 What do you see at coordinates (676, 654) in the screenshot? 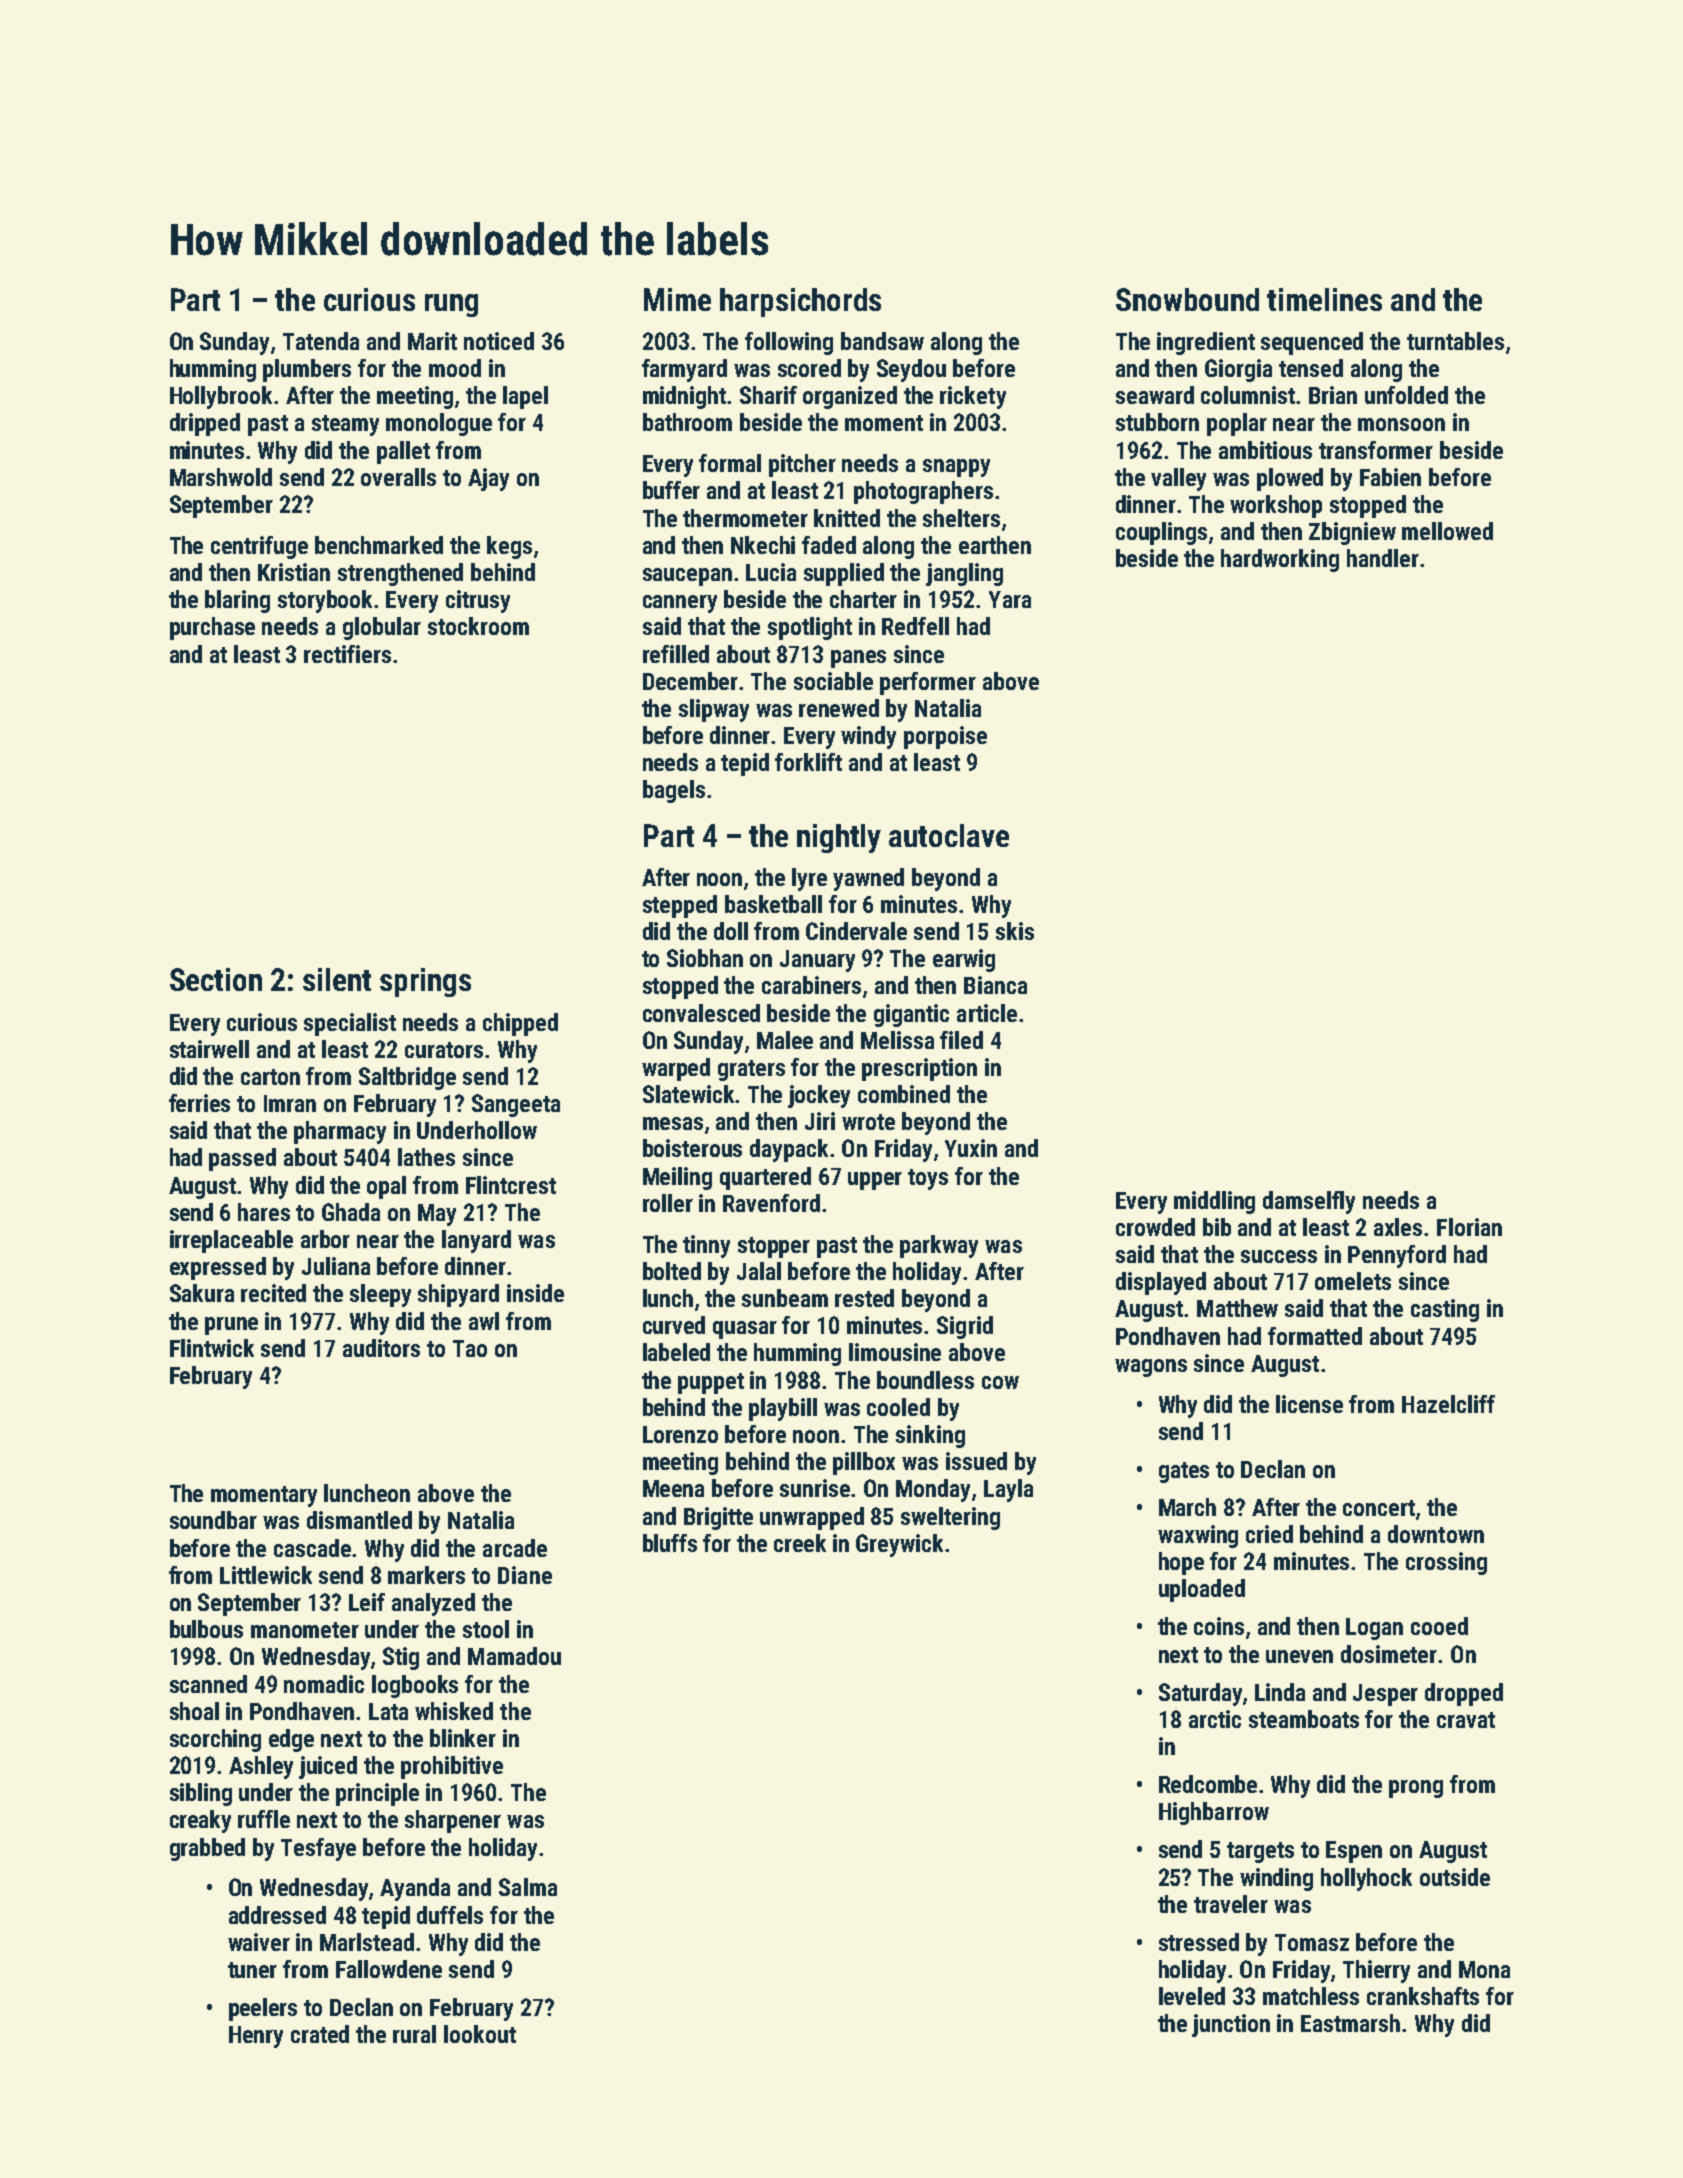
I see `refilled` at bounding box center [676, 654].
